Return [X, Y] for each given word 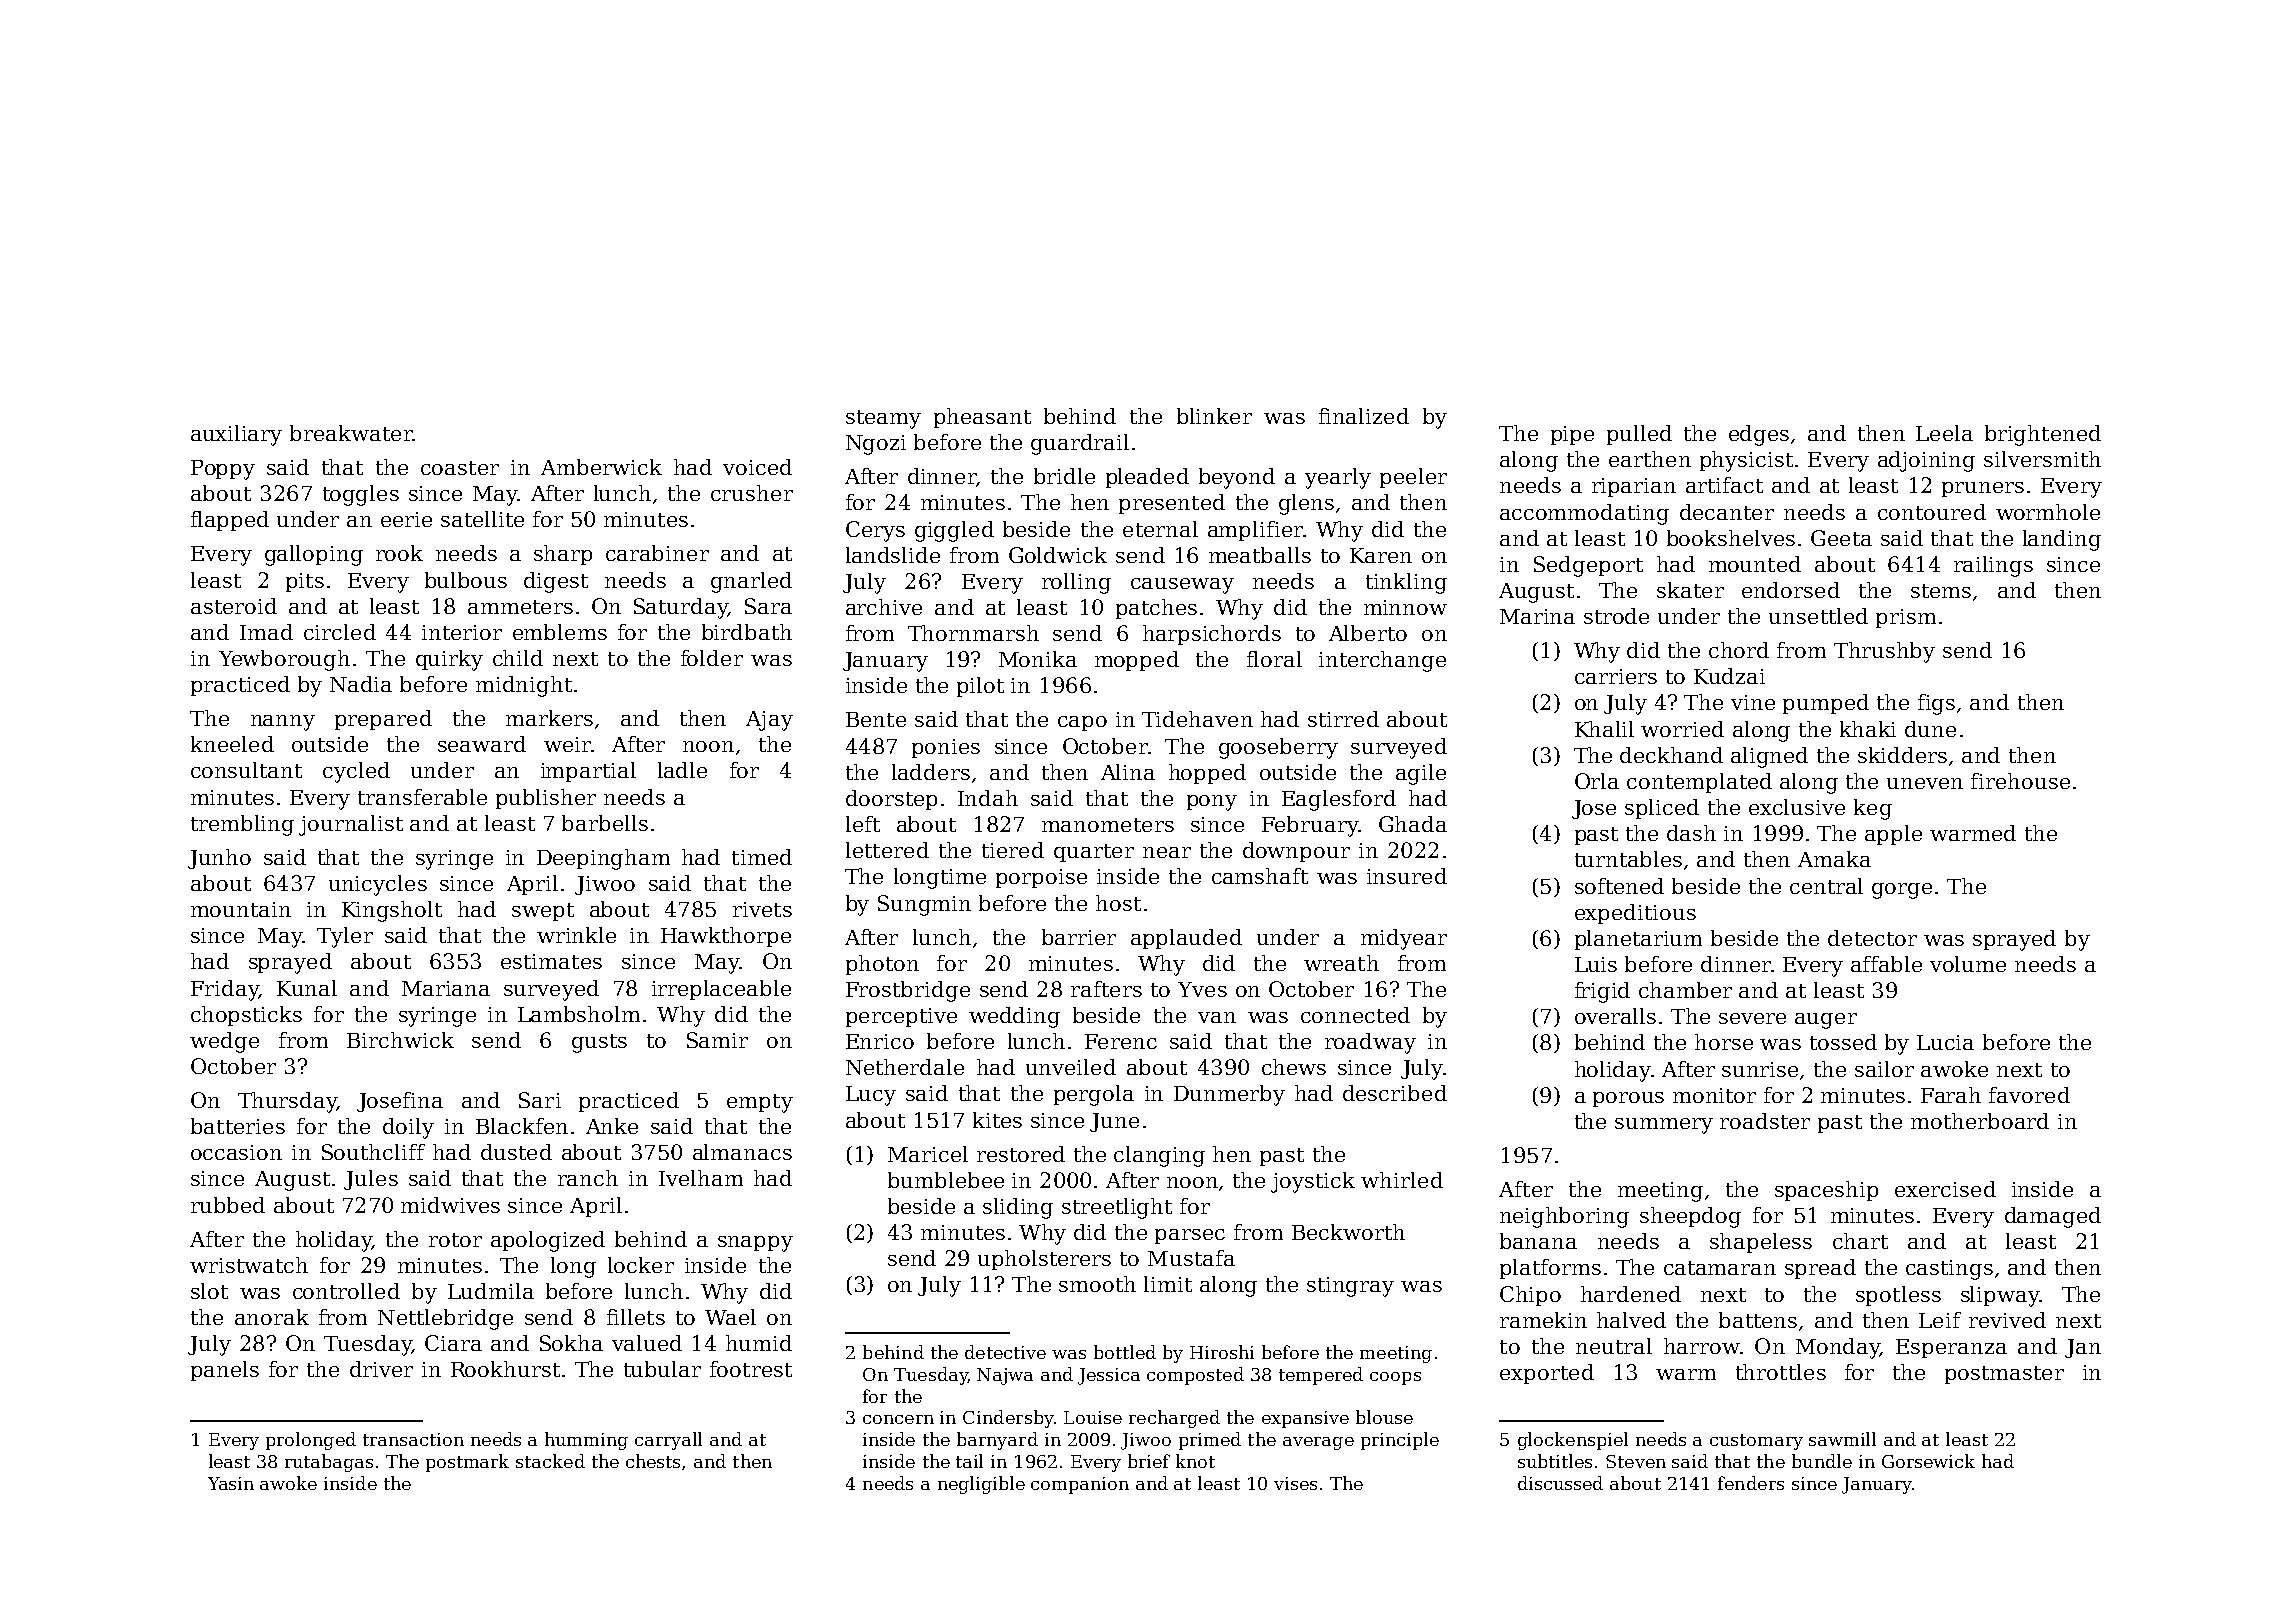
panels [225, 1371]
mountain [241, 909]
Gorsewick [1928, 1461]
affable [1886, 964]
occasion [236, 1152]
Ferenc [1121, 1041]
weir [567, 744]
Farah [1951, 1095]
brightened [2043, 435]
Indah [988, 798]
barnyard [997, 1441]
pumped [1826, 704]
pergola [1094, 1095]
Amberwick [601, 467]
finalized [1364, 416]
